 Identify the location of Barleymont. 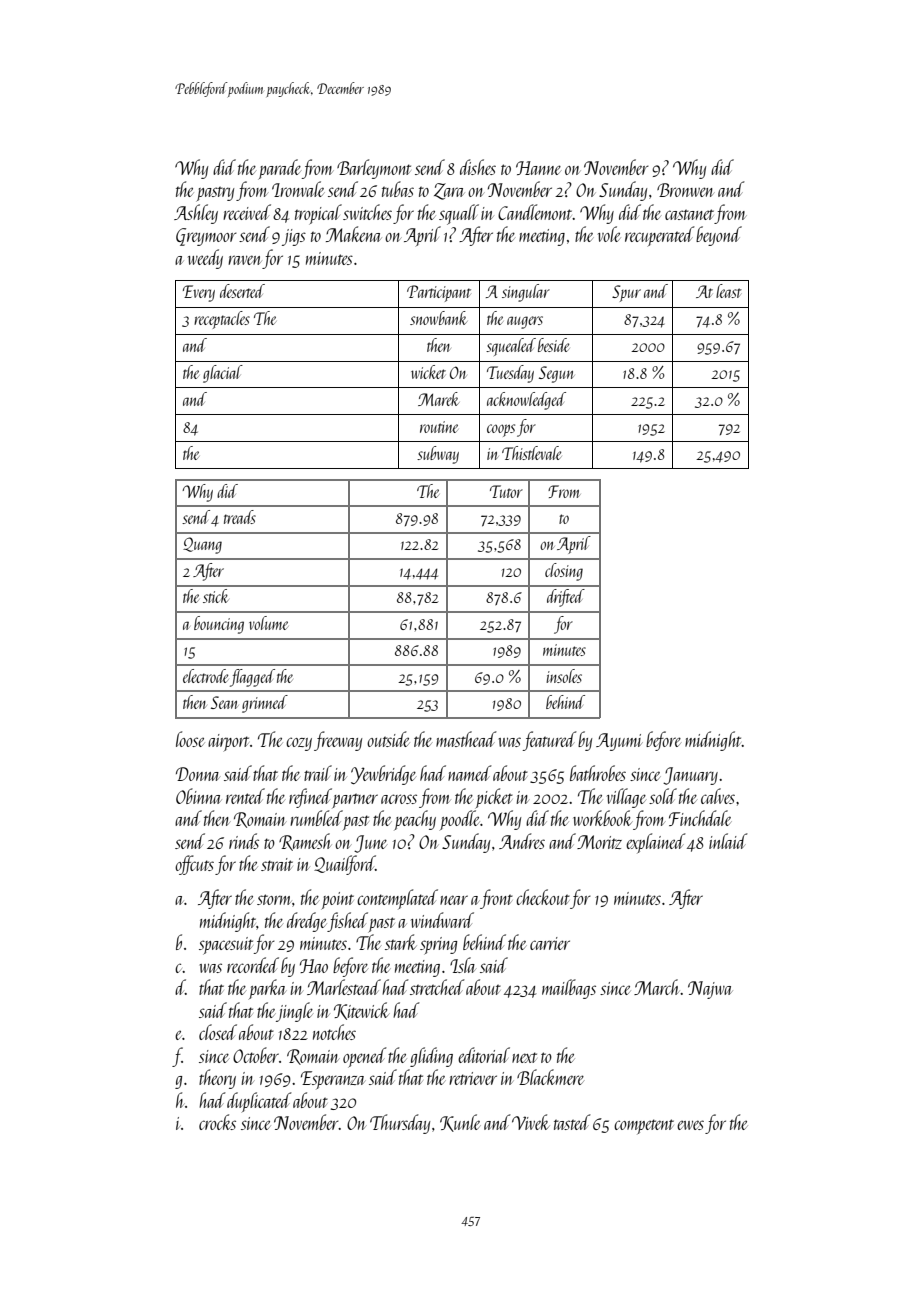
(374, 169).
